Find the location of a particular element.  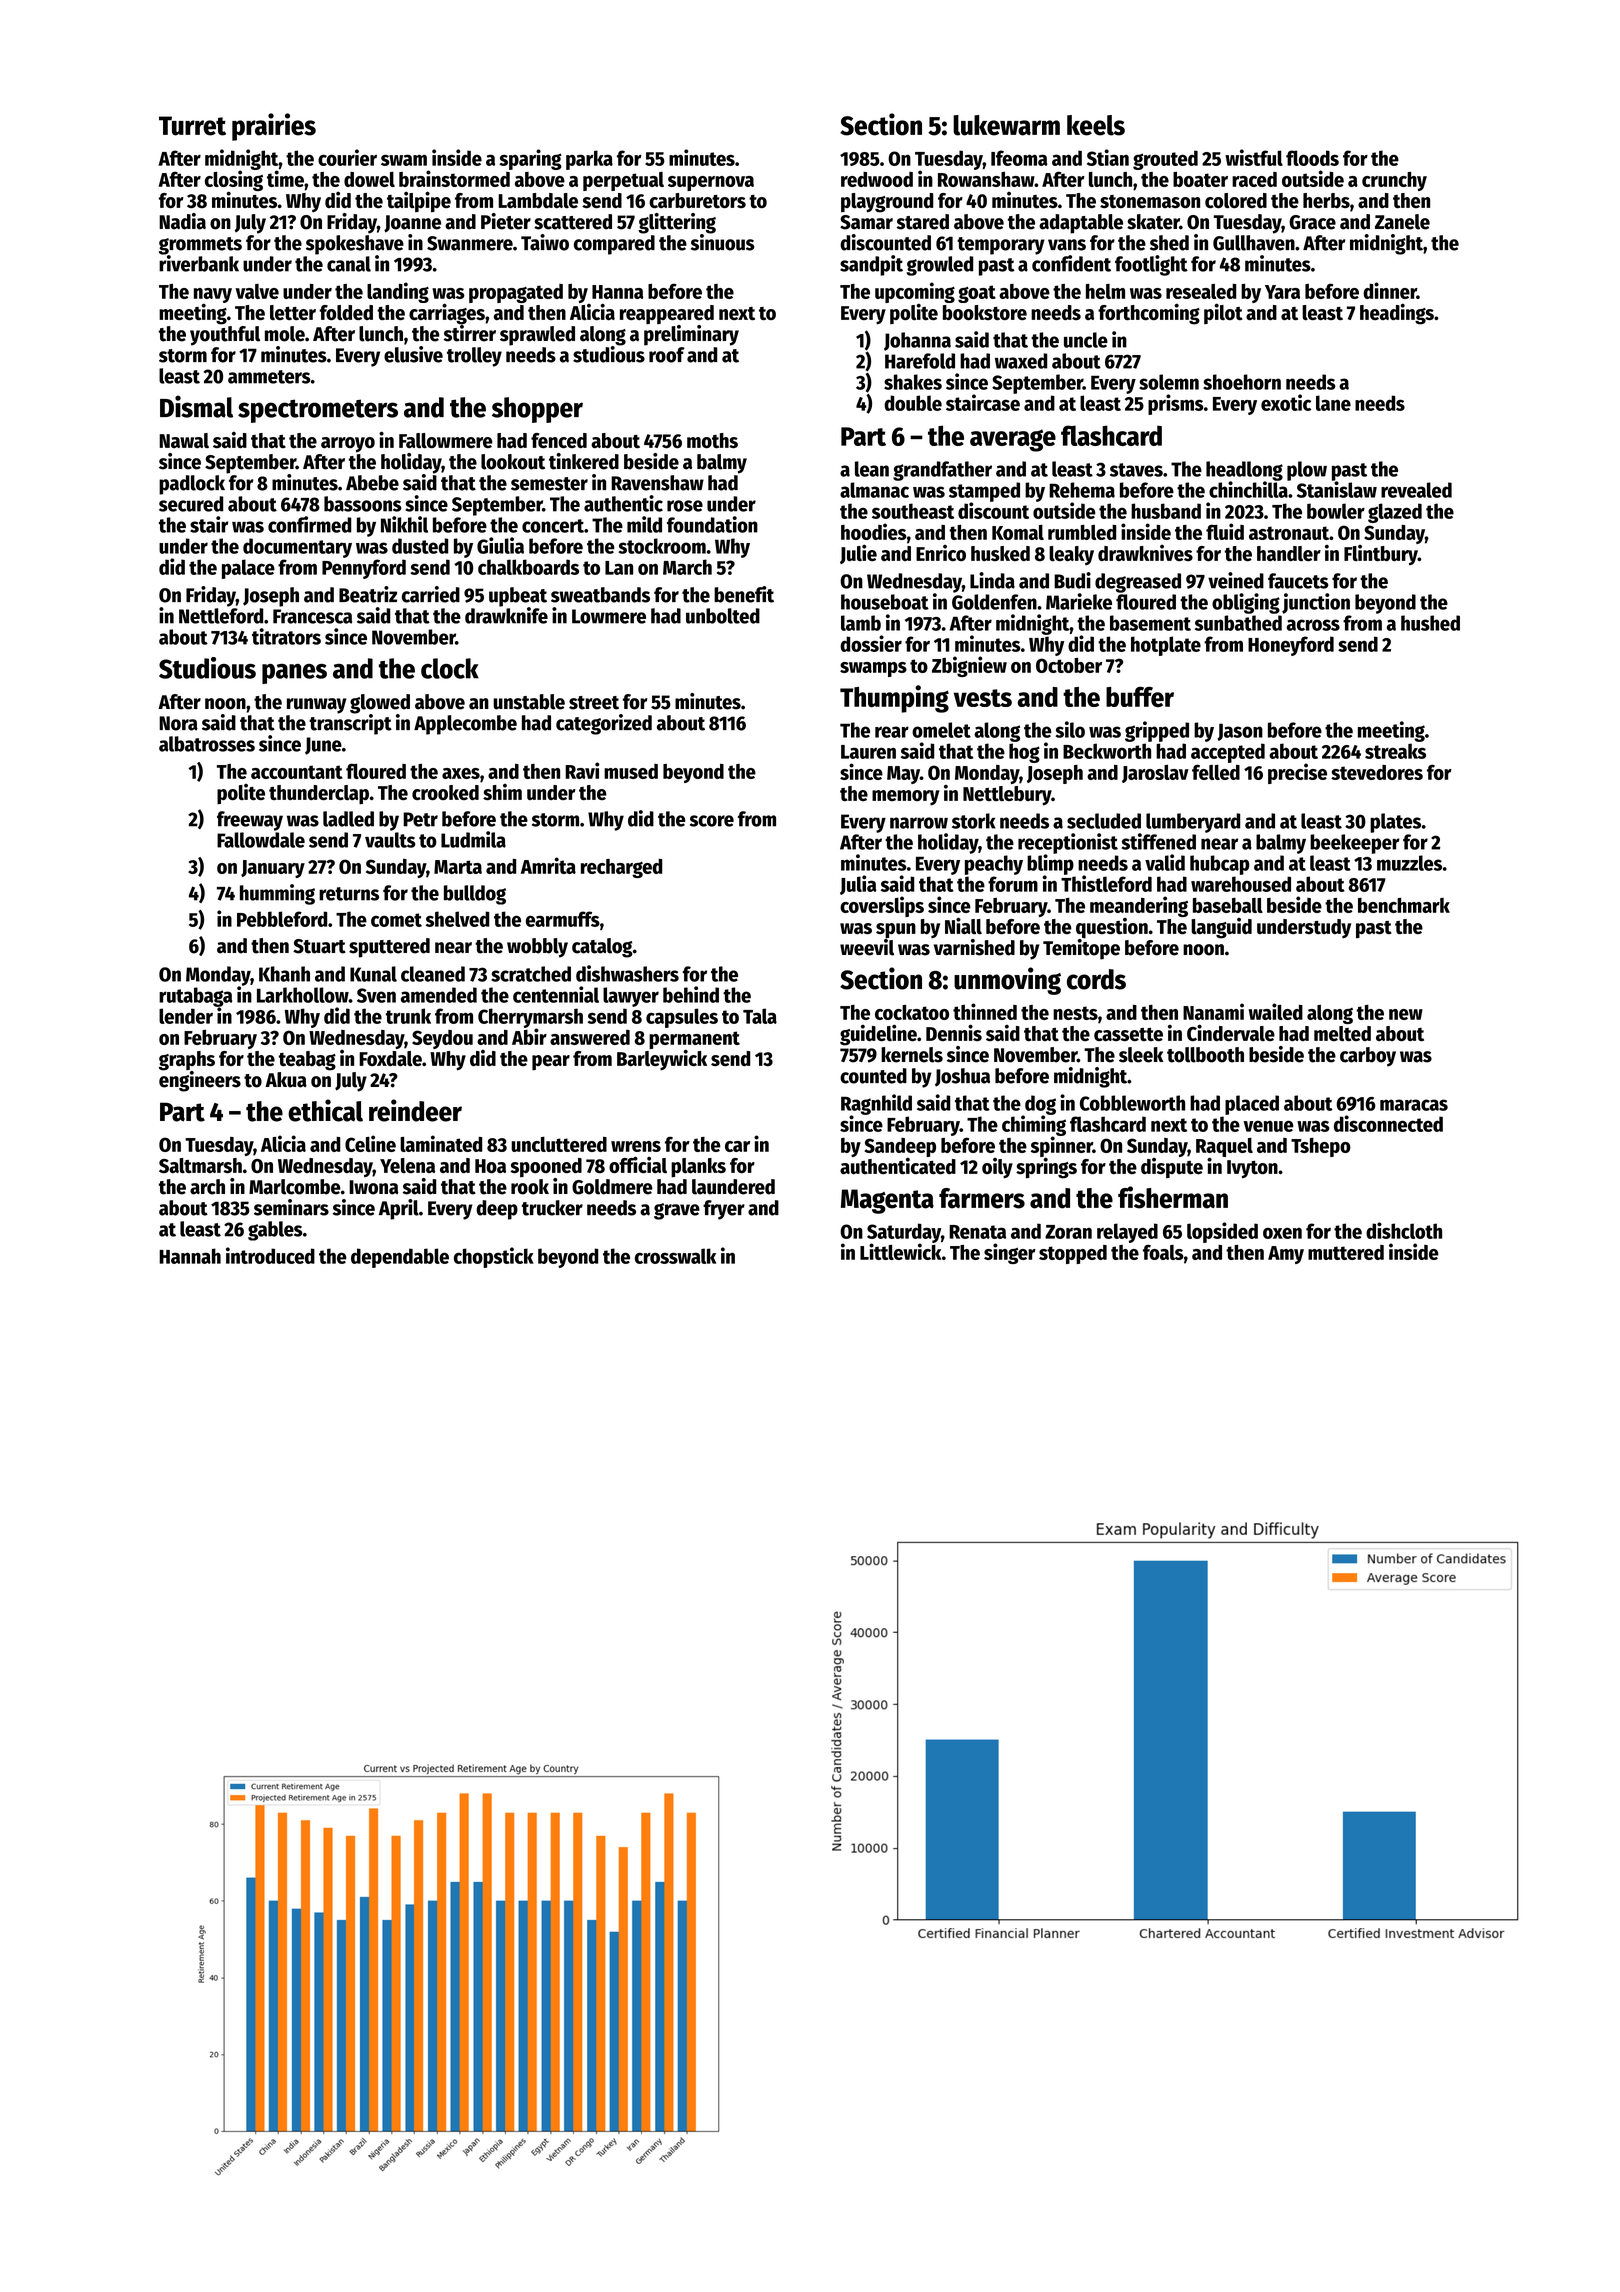

dependable is located at coordinates (400, 1258).
